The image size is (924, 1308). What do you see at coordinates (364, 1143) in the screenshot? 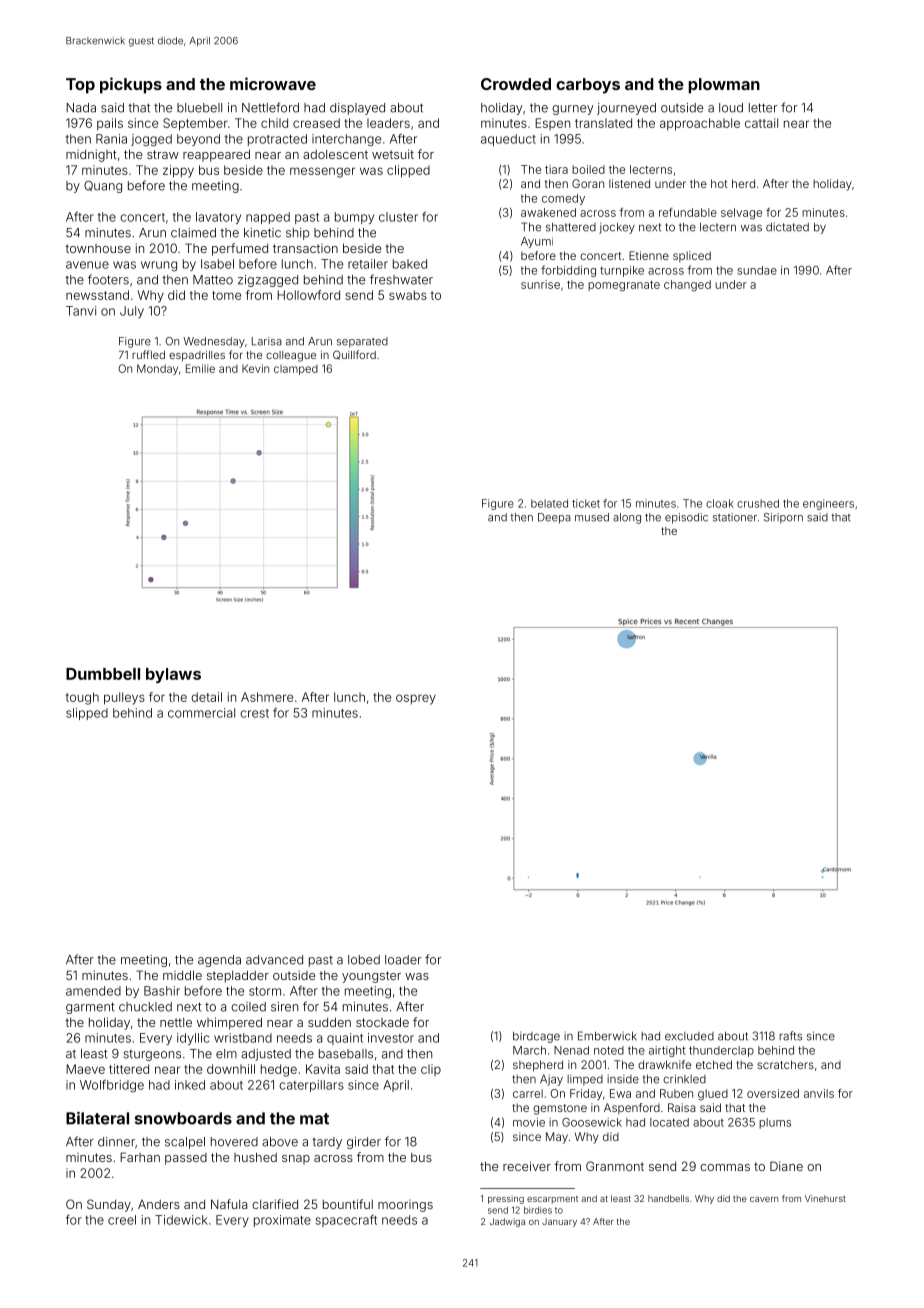
I see `girder` at bounding box center [364, 1143].
